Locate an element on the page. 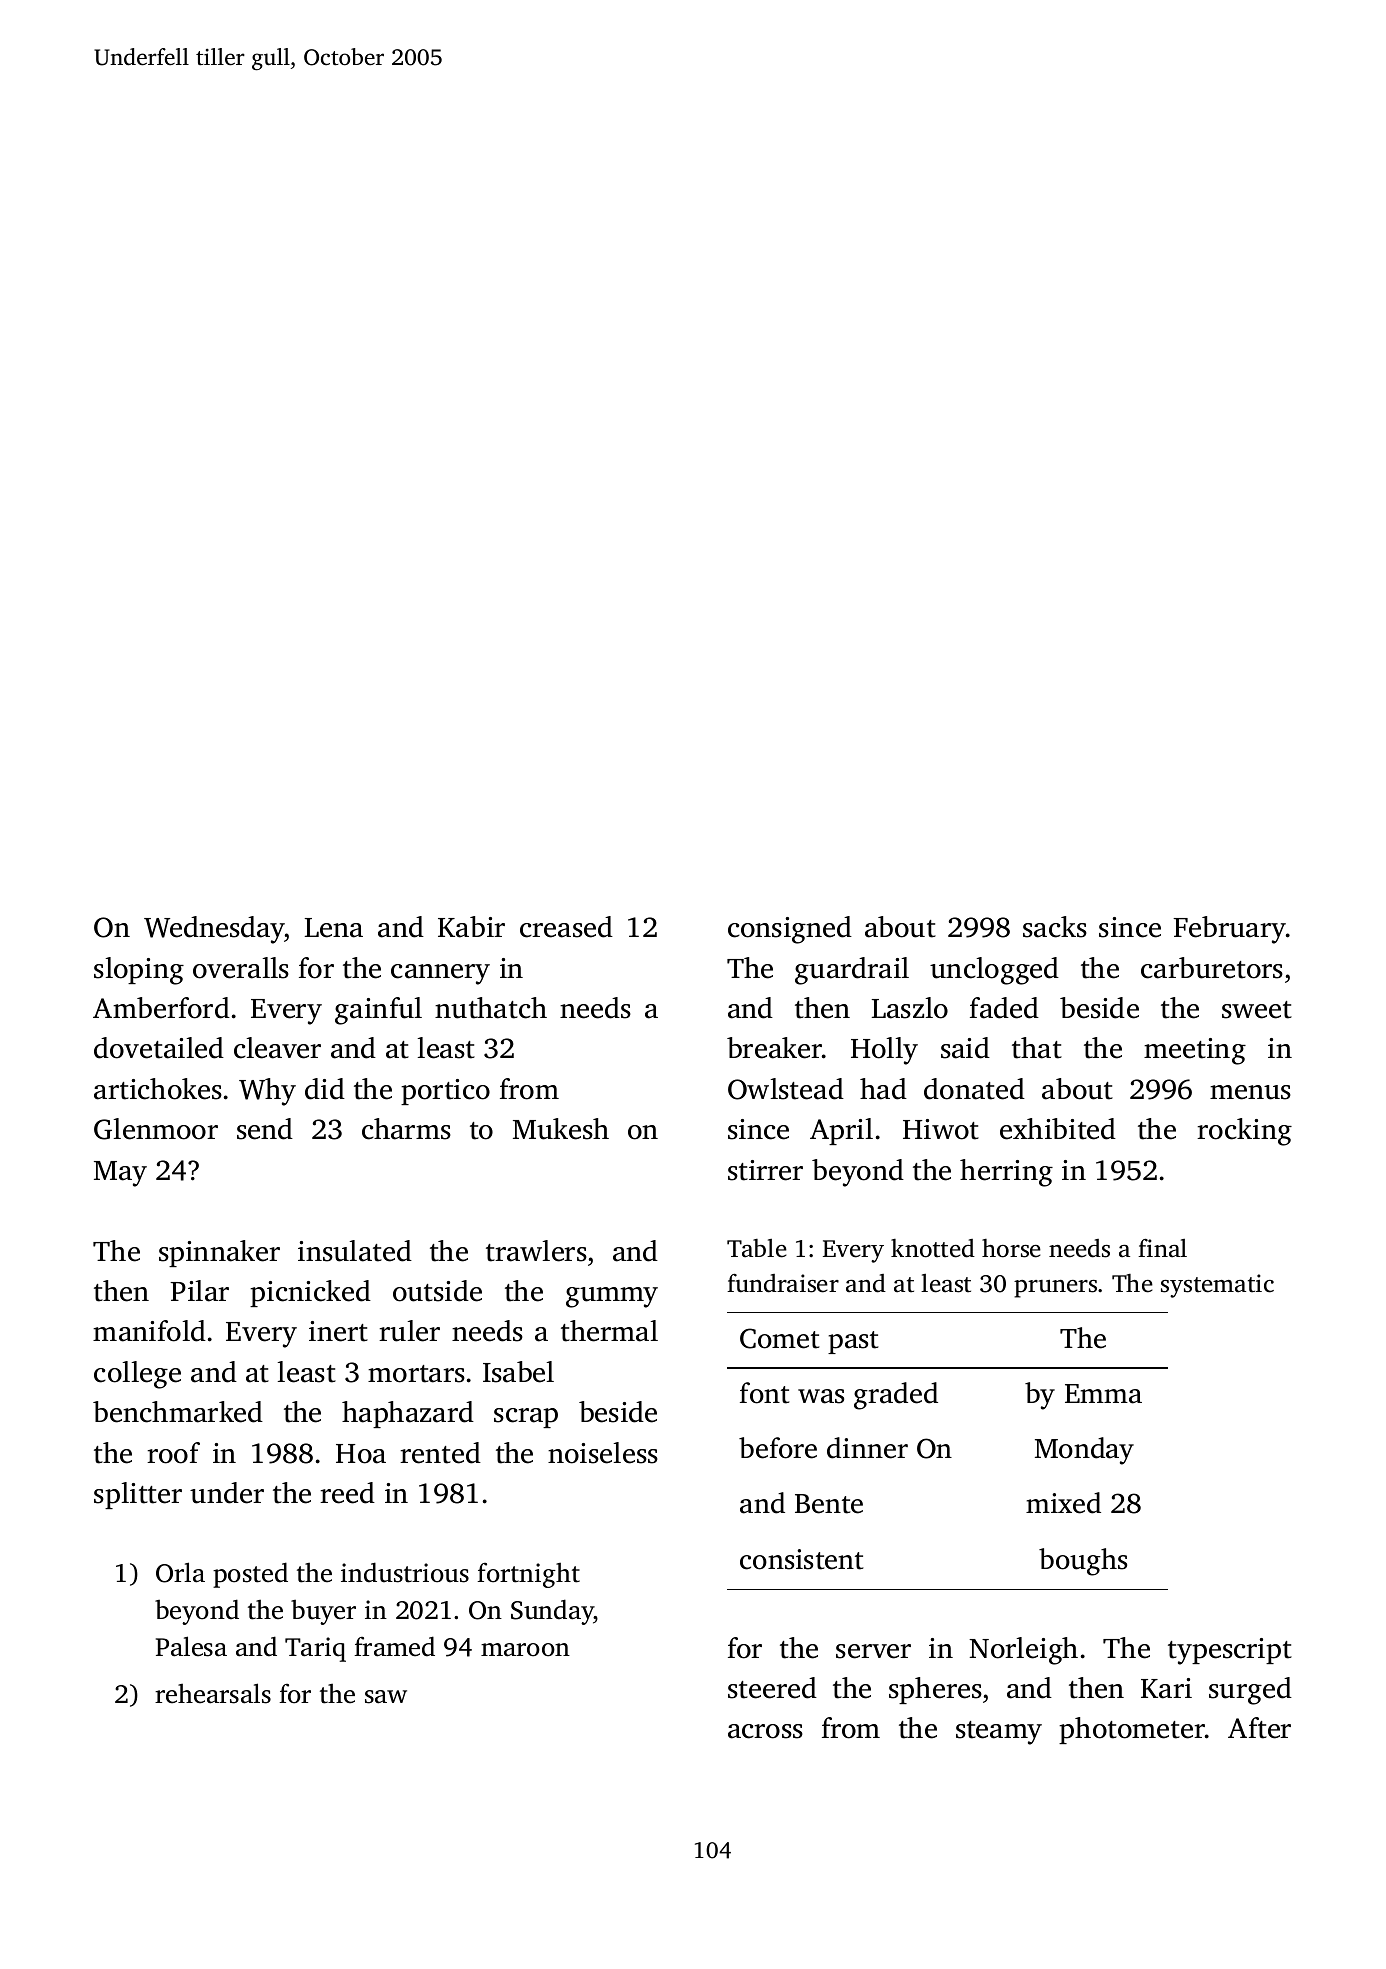 This image has width=1386, height=1969. systematic is located at coordinates (1217, 1286).
